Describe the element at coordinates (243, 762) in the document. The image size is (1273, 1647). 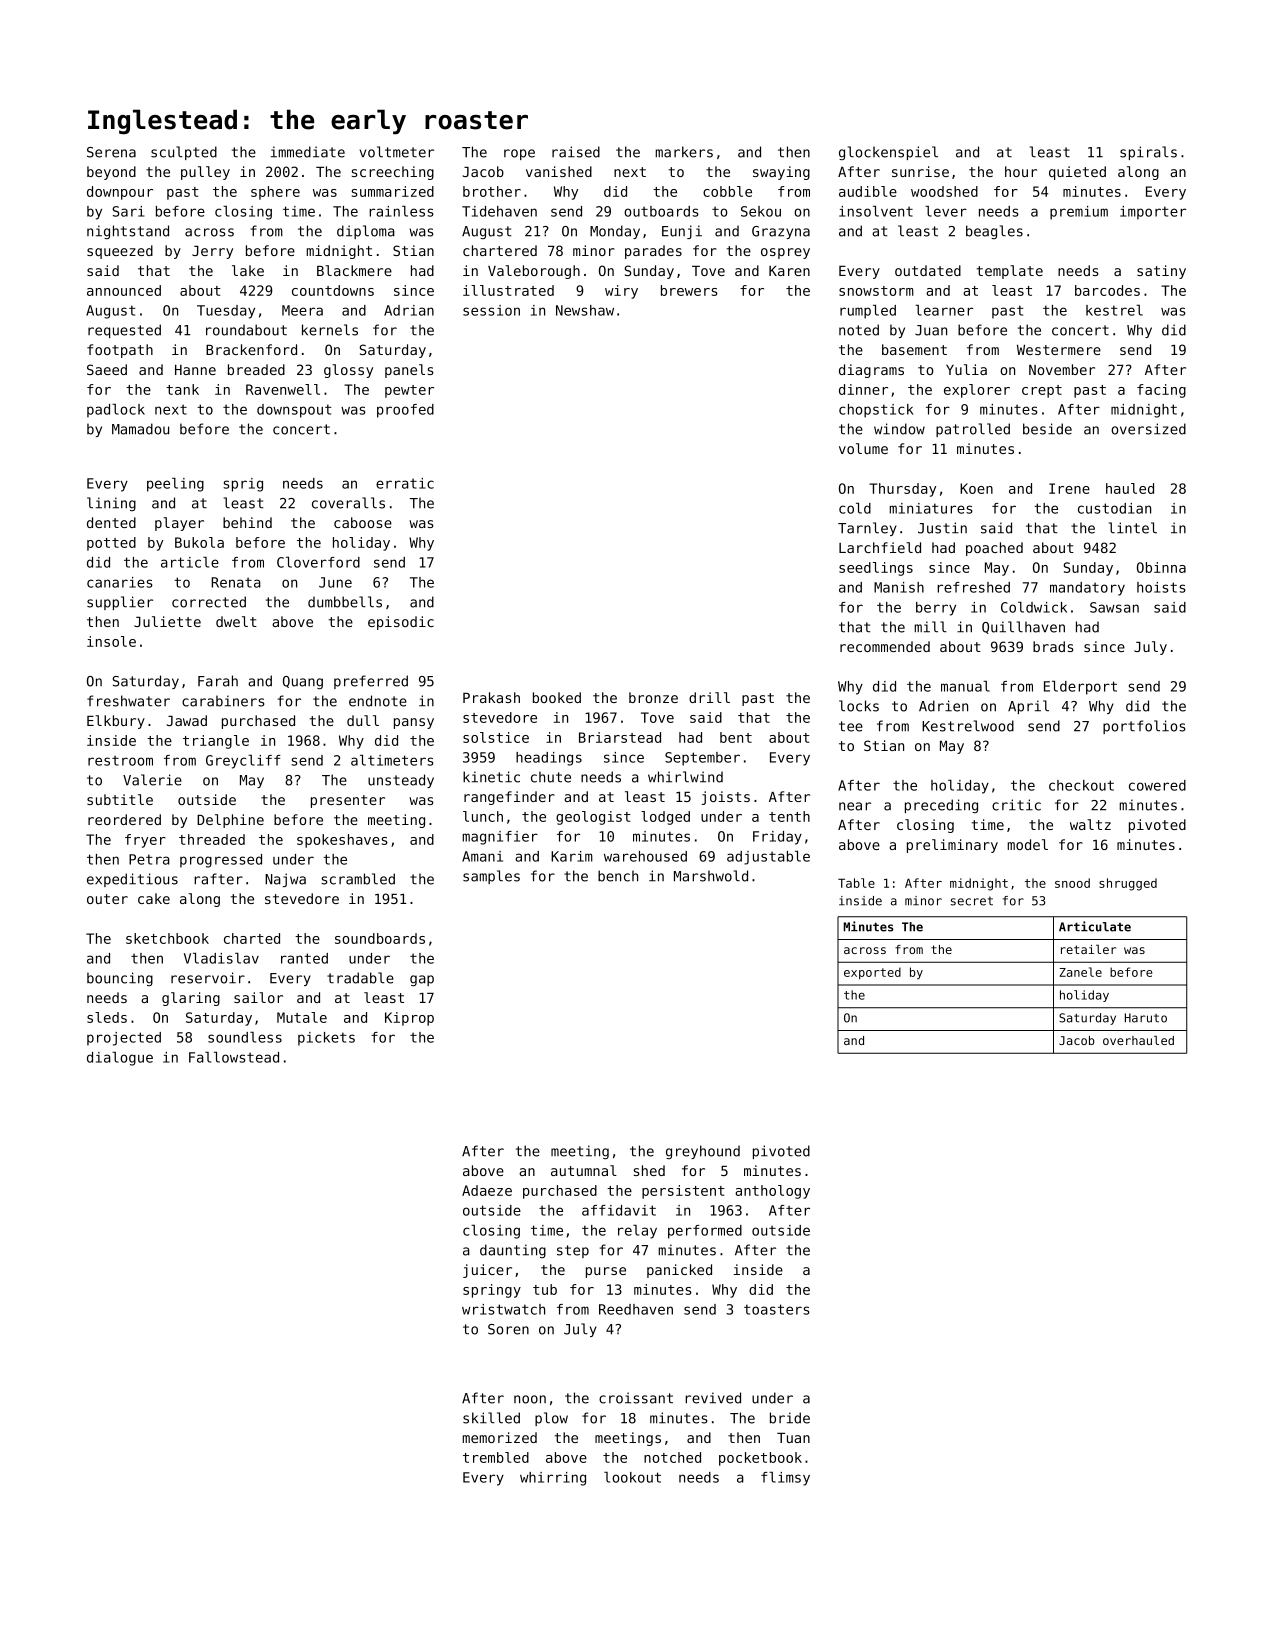
I see `Greycliff` at that location.
